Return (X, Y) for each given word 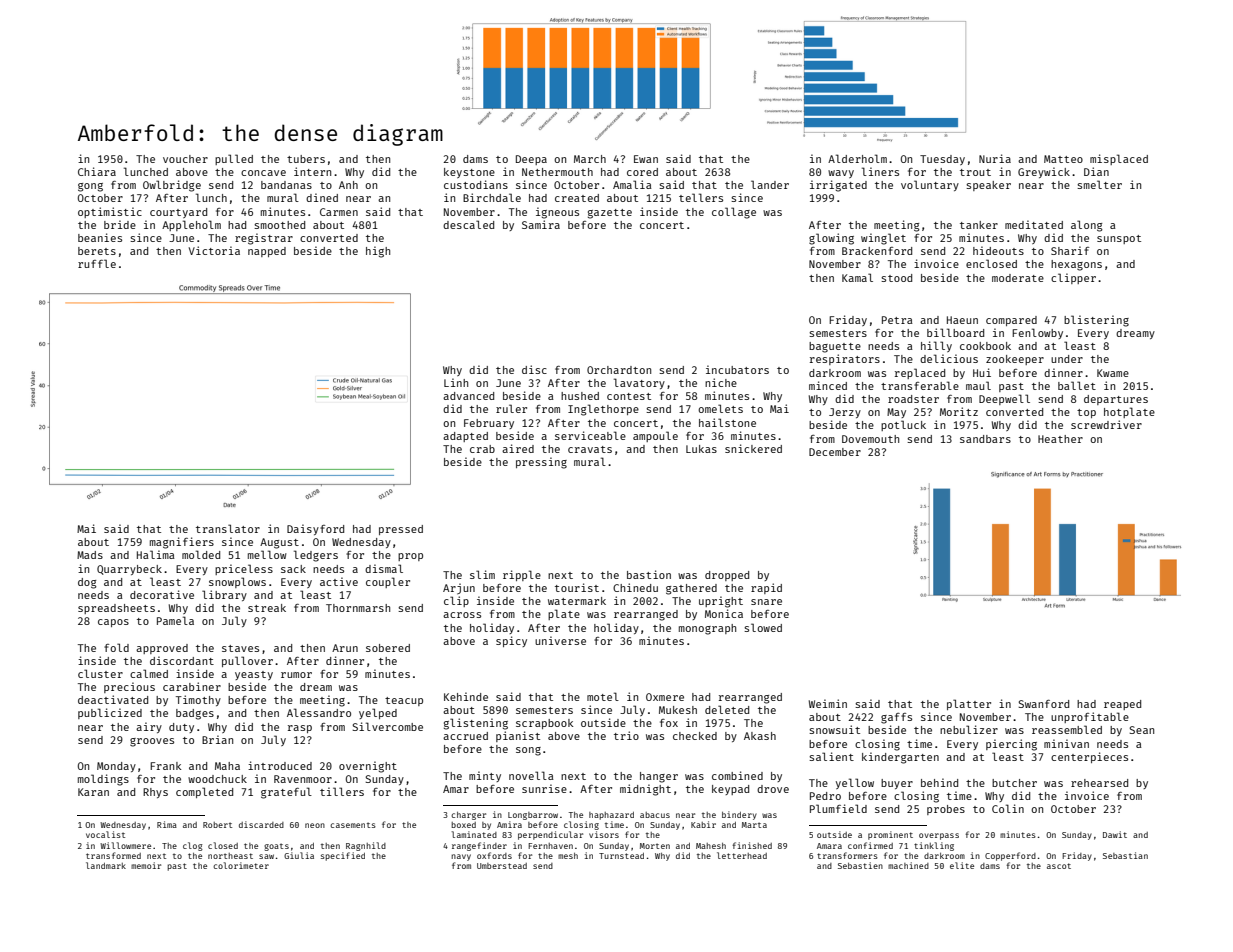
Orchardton (619, 370)
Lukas (701, 449)
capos (113, 623)
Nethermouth (557, 172)
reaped (1122, 705)
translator (228, 528)
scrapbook (544, 724)
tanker (979, 225)
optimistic (110, 212)
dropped (727, 576)
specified (343, 856)
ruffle (97, 263)
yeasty (254, 675)
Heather (1060, 439)
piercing (1011, 745)
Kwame (1113, 373)
